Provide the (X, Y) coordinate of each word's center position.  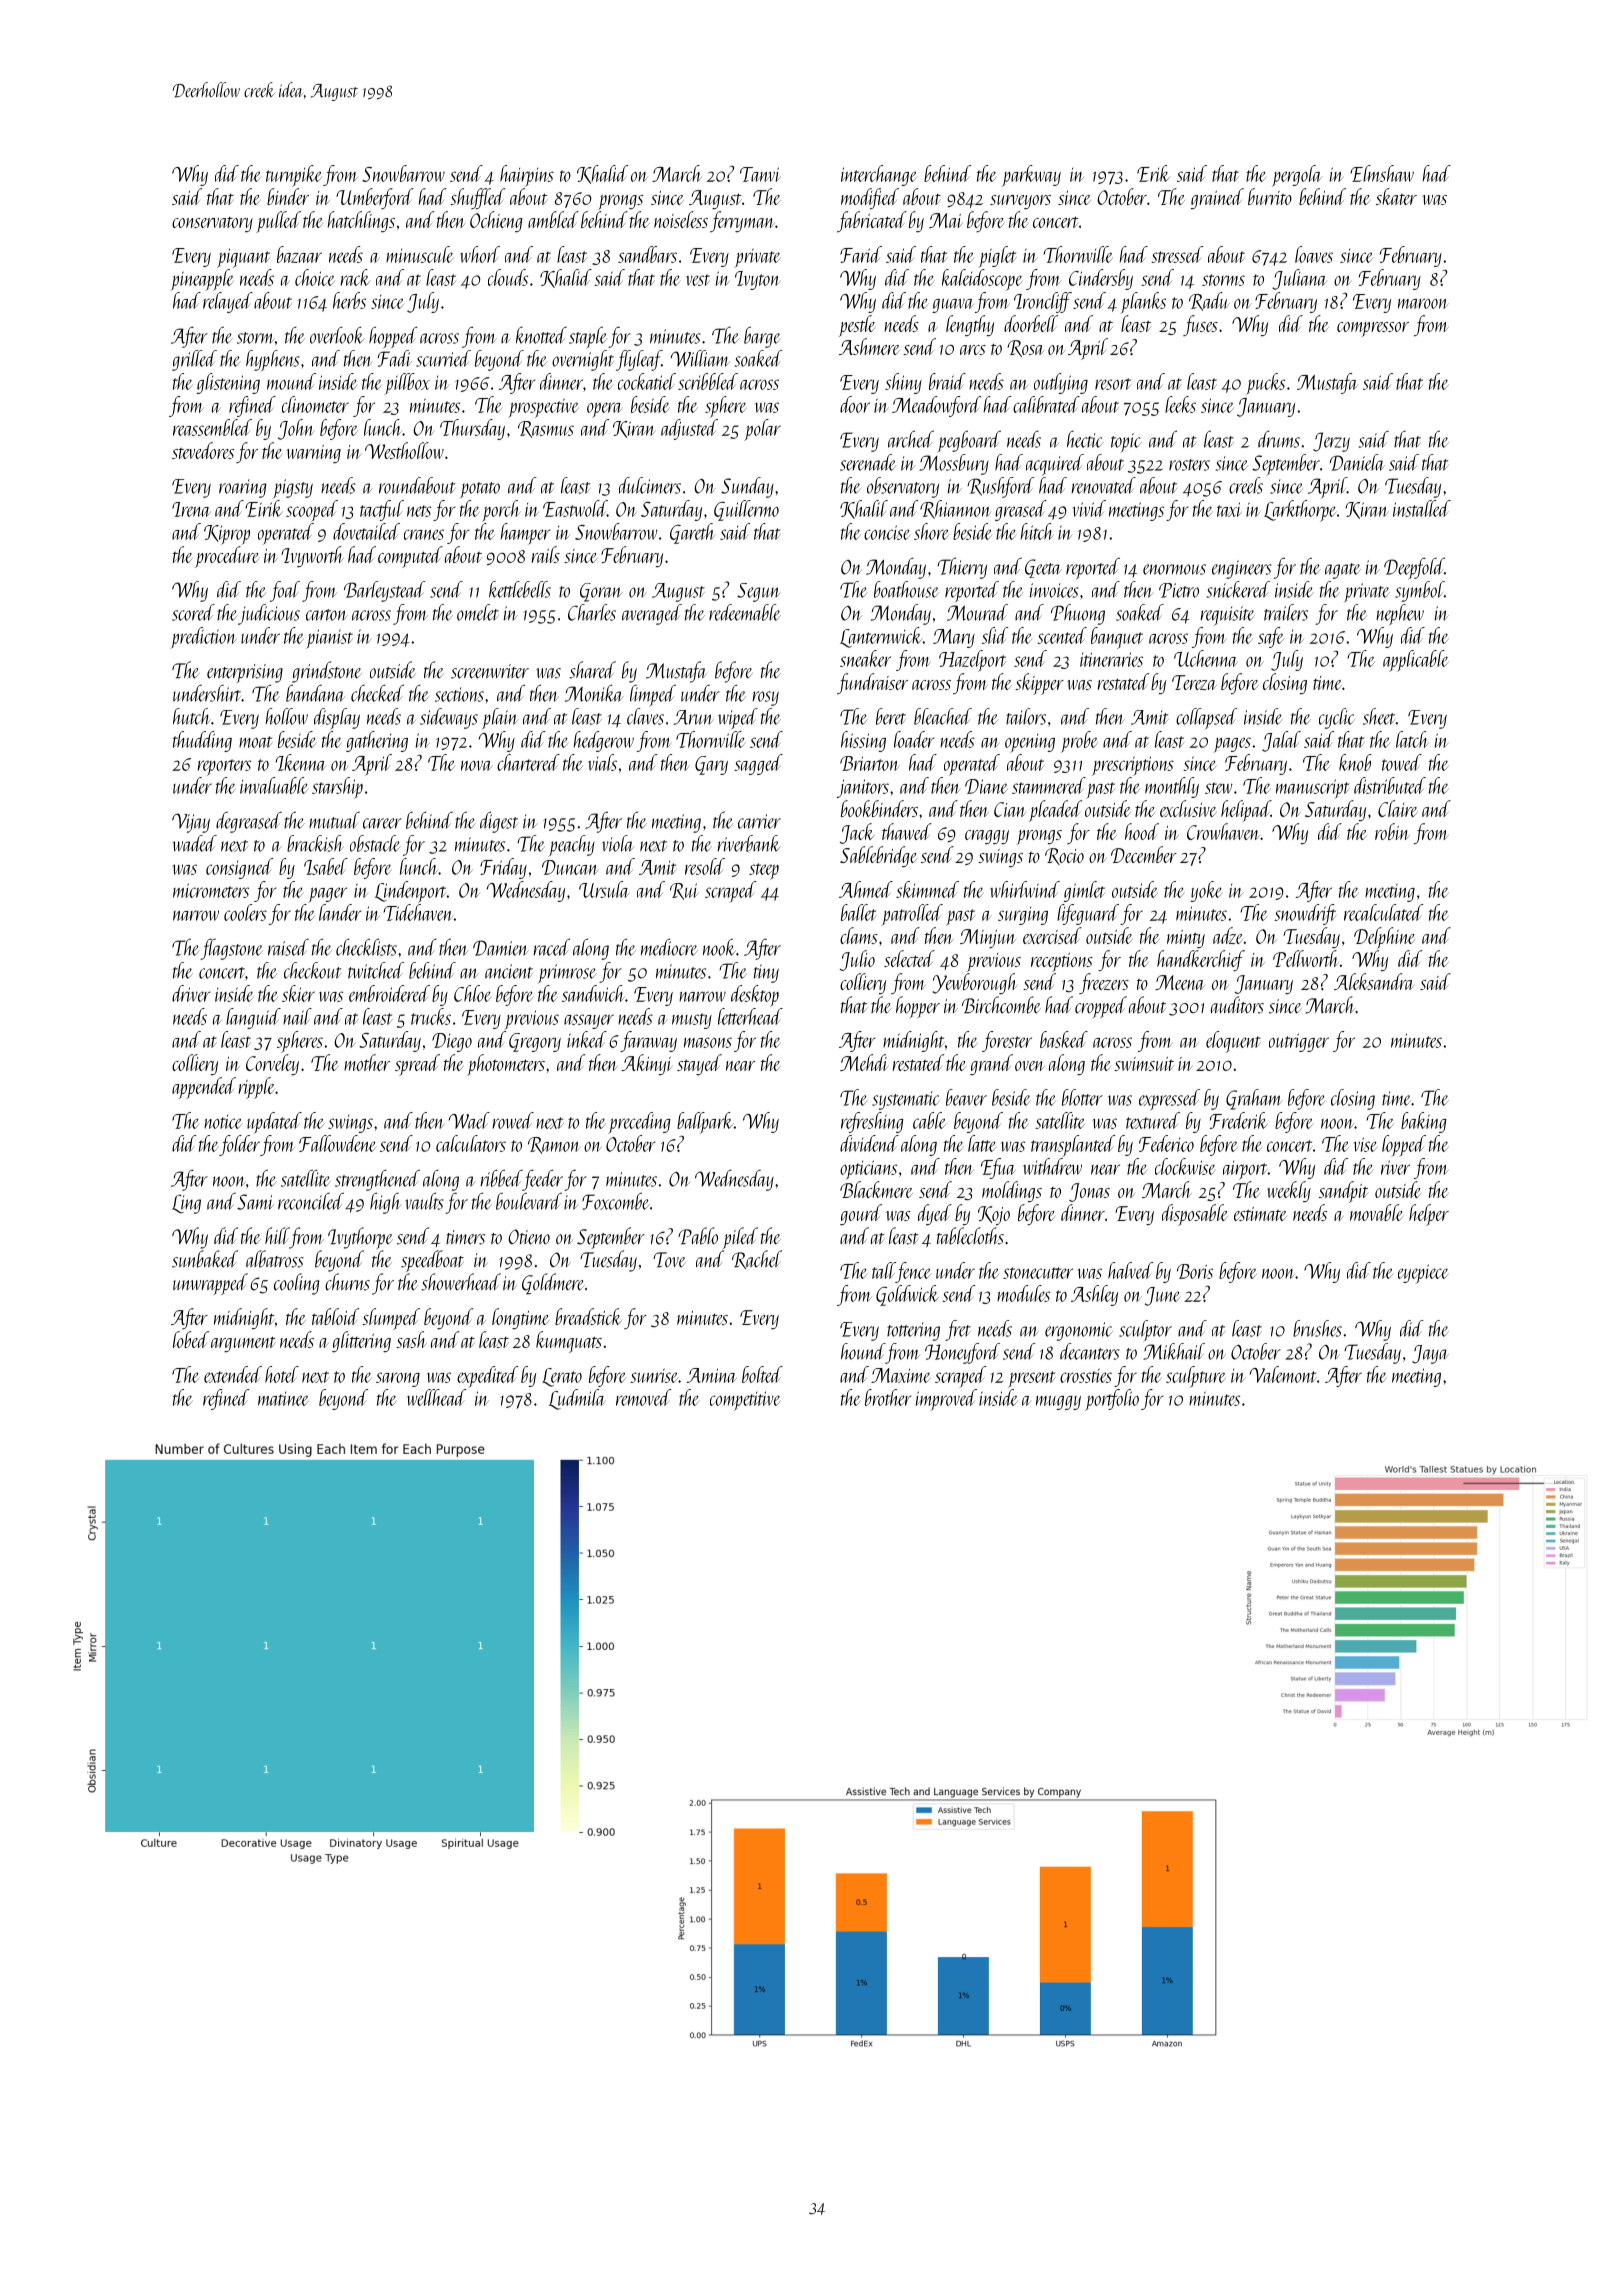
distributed (1390, 785)
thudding (202, 741)
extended (233, 1374)
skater (1396, 196)
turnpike (294, 176)
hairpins (527, 176)
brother (888, 1397)
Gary (711, 765)
